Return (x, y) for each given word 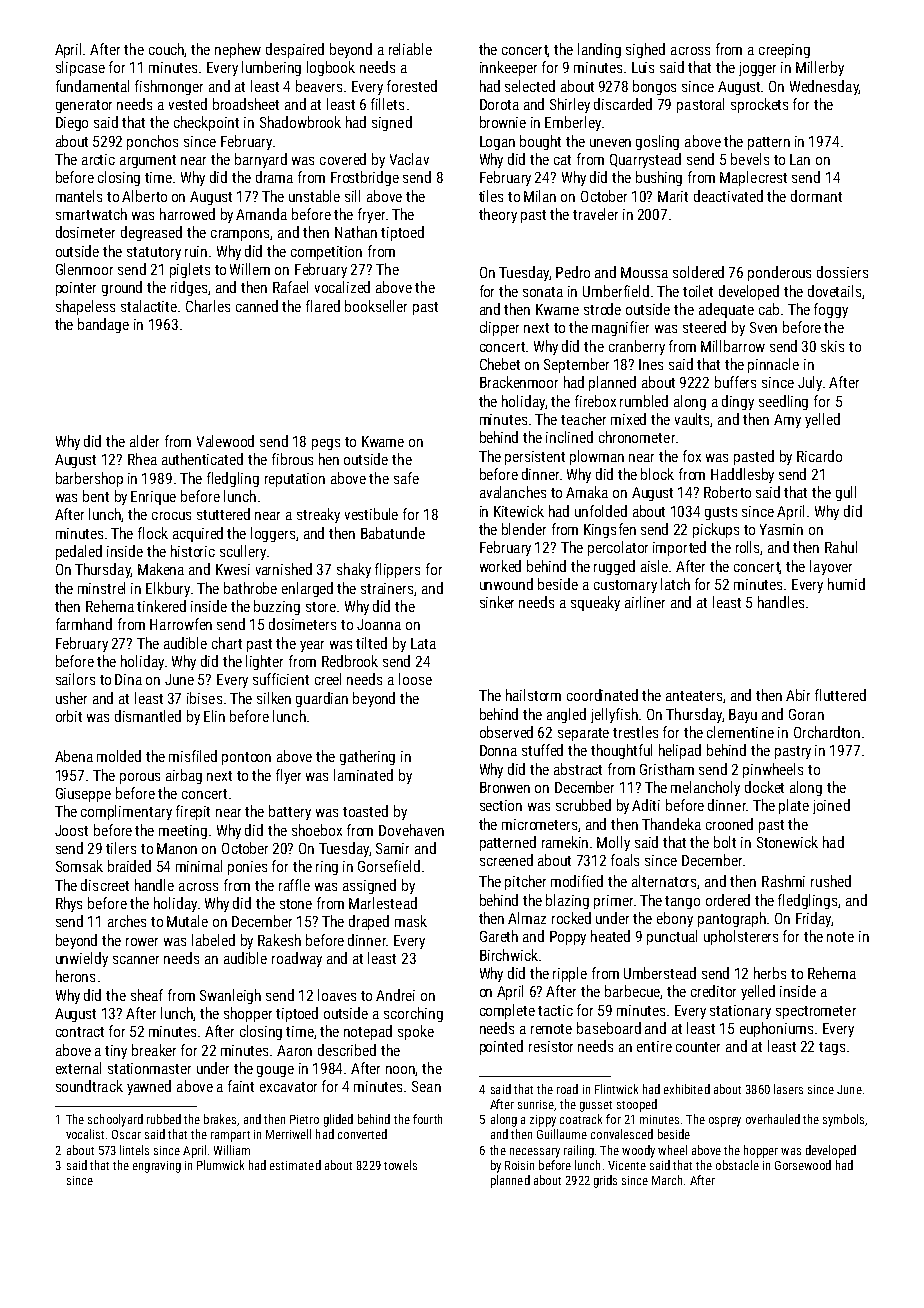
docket (764, 787)
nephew (238, 50)
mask (411, 921)
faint (241, 1086)
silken (274, 698)
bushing (659, 178)
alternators (665, 882)
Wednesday (824, 87)
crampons (241, 235)
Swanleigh (230, 996)
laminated (363, 775)
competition (326, 253)
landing (599, 50)
